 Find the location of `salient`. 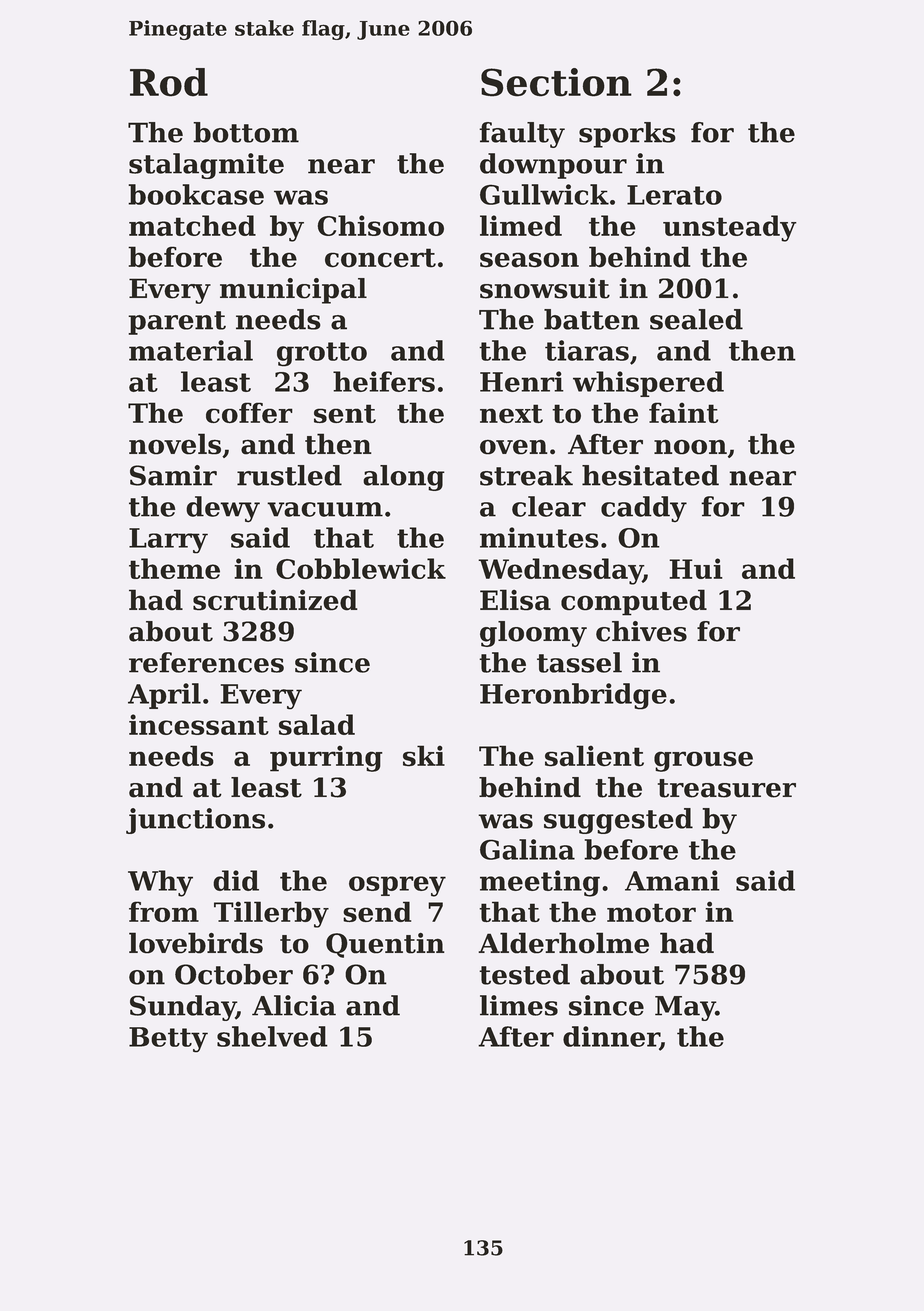

salient is located at coordinates (594, 756).
